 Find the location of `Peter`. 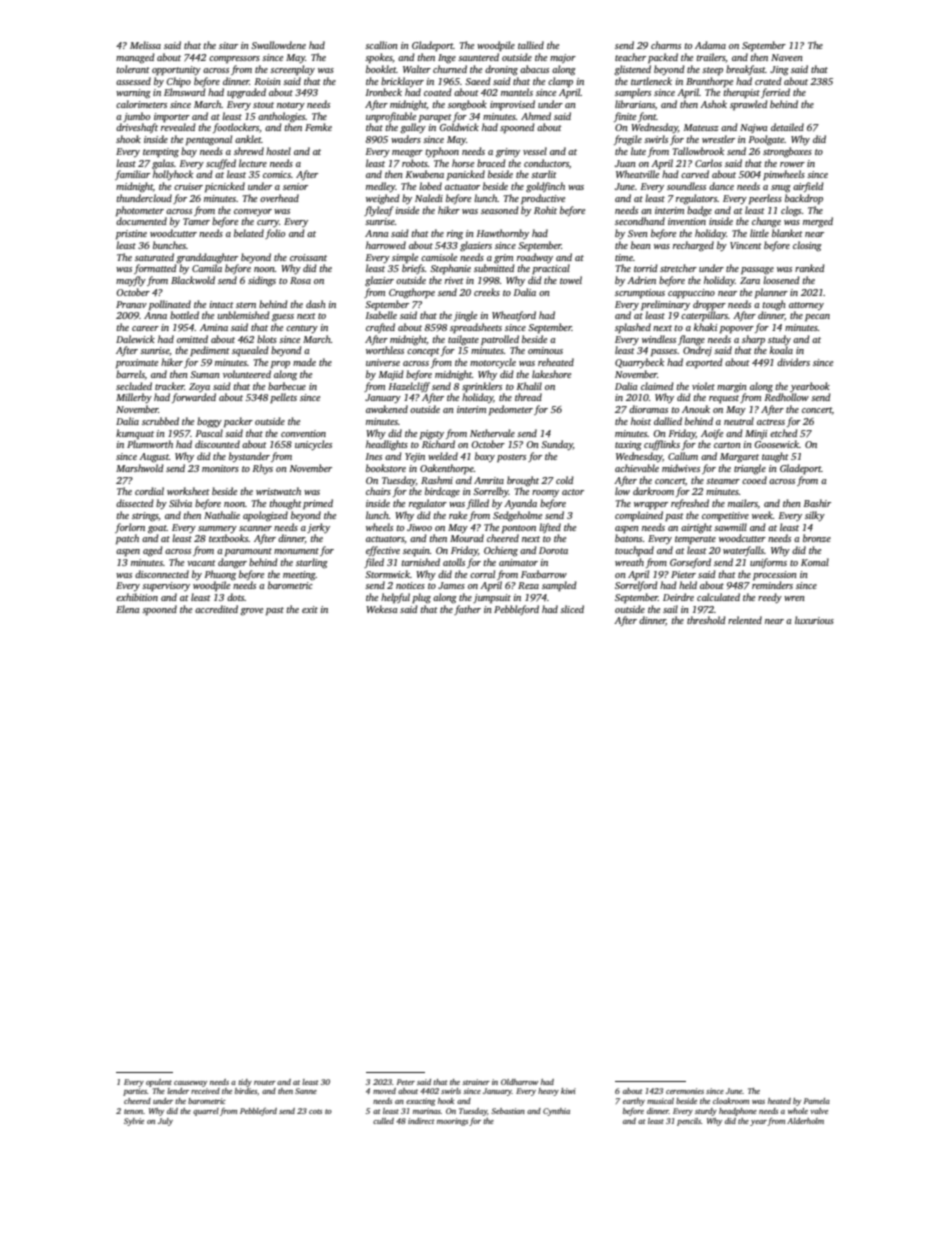

Peter is located at coordinates (406, 1082).
